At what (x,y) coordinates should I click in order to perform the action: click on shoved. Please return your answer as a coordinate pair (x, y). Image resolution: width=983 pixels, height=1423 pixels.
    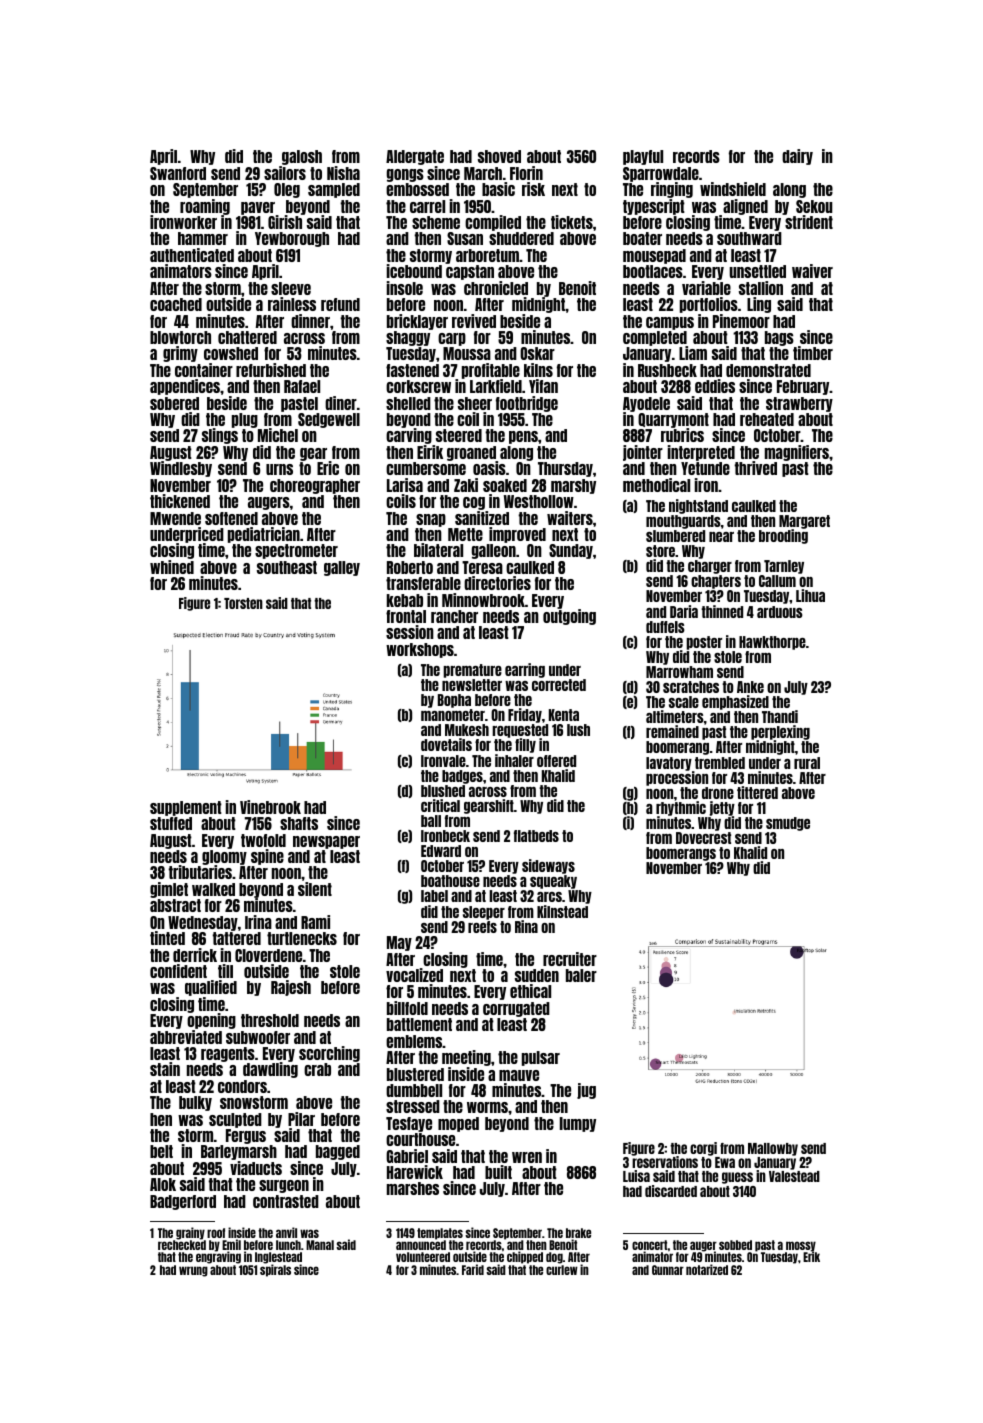
    Looking at the image, I should click on (499, 156).
